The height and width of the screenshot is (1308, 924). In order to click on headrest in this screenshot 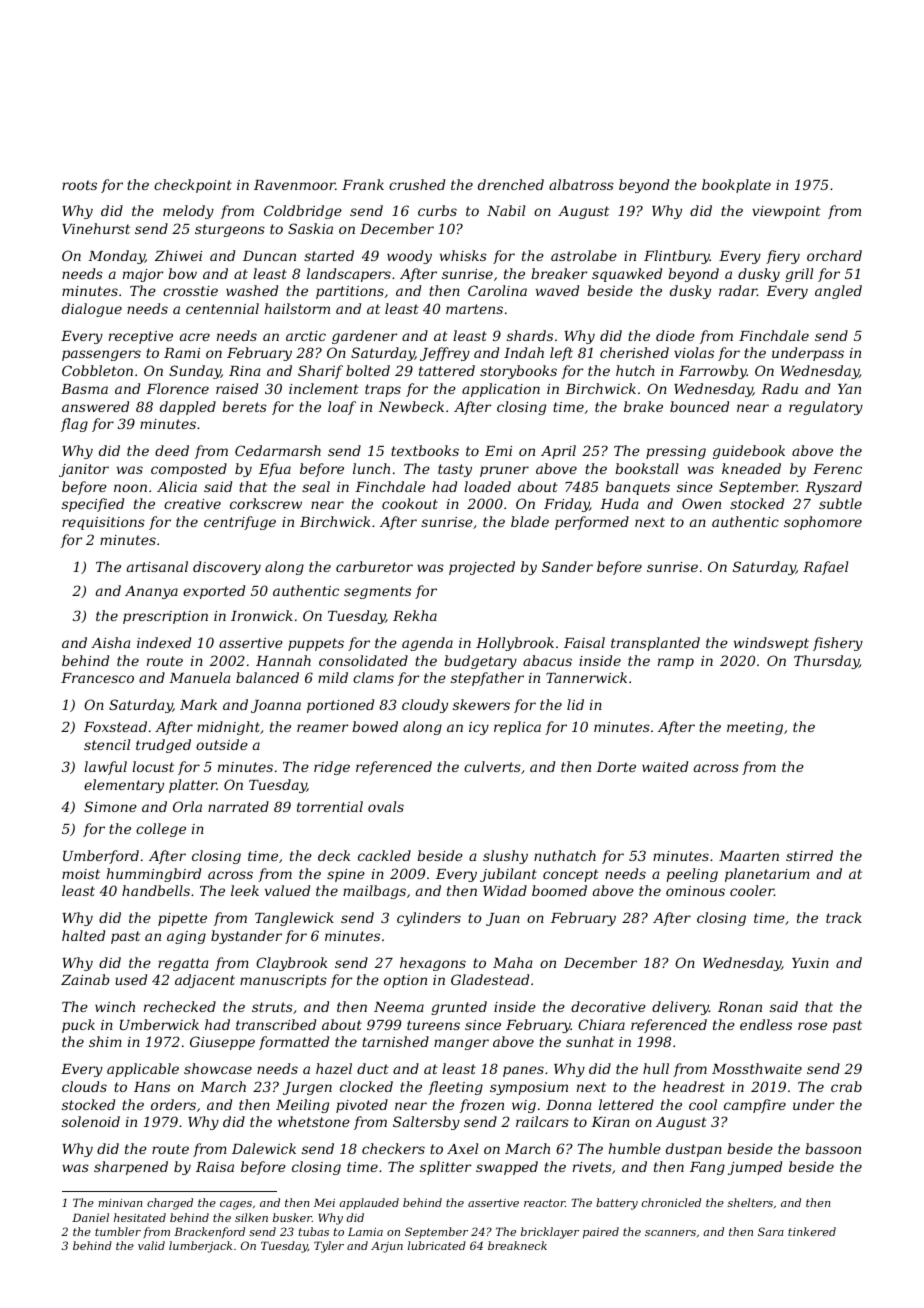, I will do `click(694, 1086)`.
